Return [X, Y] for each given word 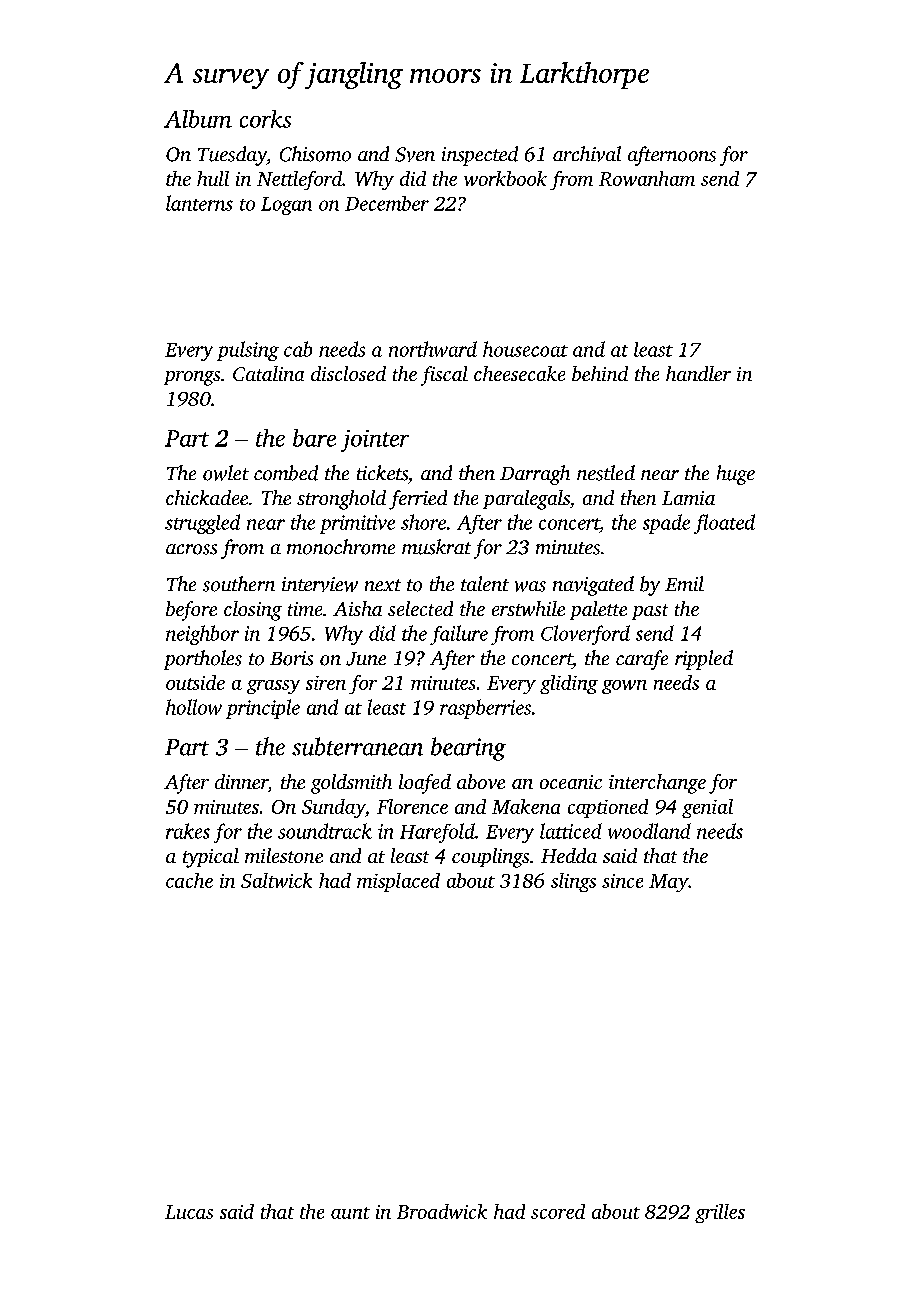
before [191, 611]
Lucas [189, 1212]
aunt [350, 1213]
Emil [684, 583]
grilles [720, 1213]
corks [265, 119]
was [530, 586]
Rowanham [647, 178]
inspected [480, 156]
